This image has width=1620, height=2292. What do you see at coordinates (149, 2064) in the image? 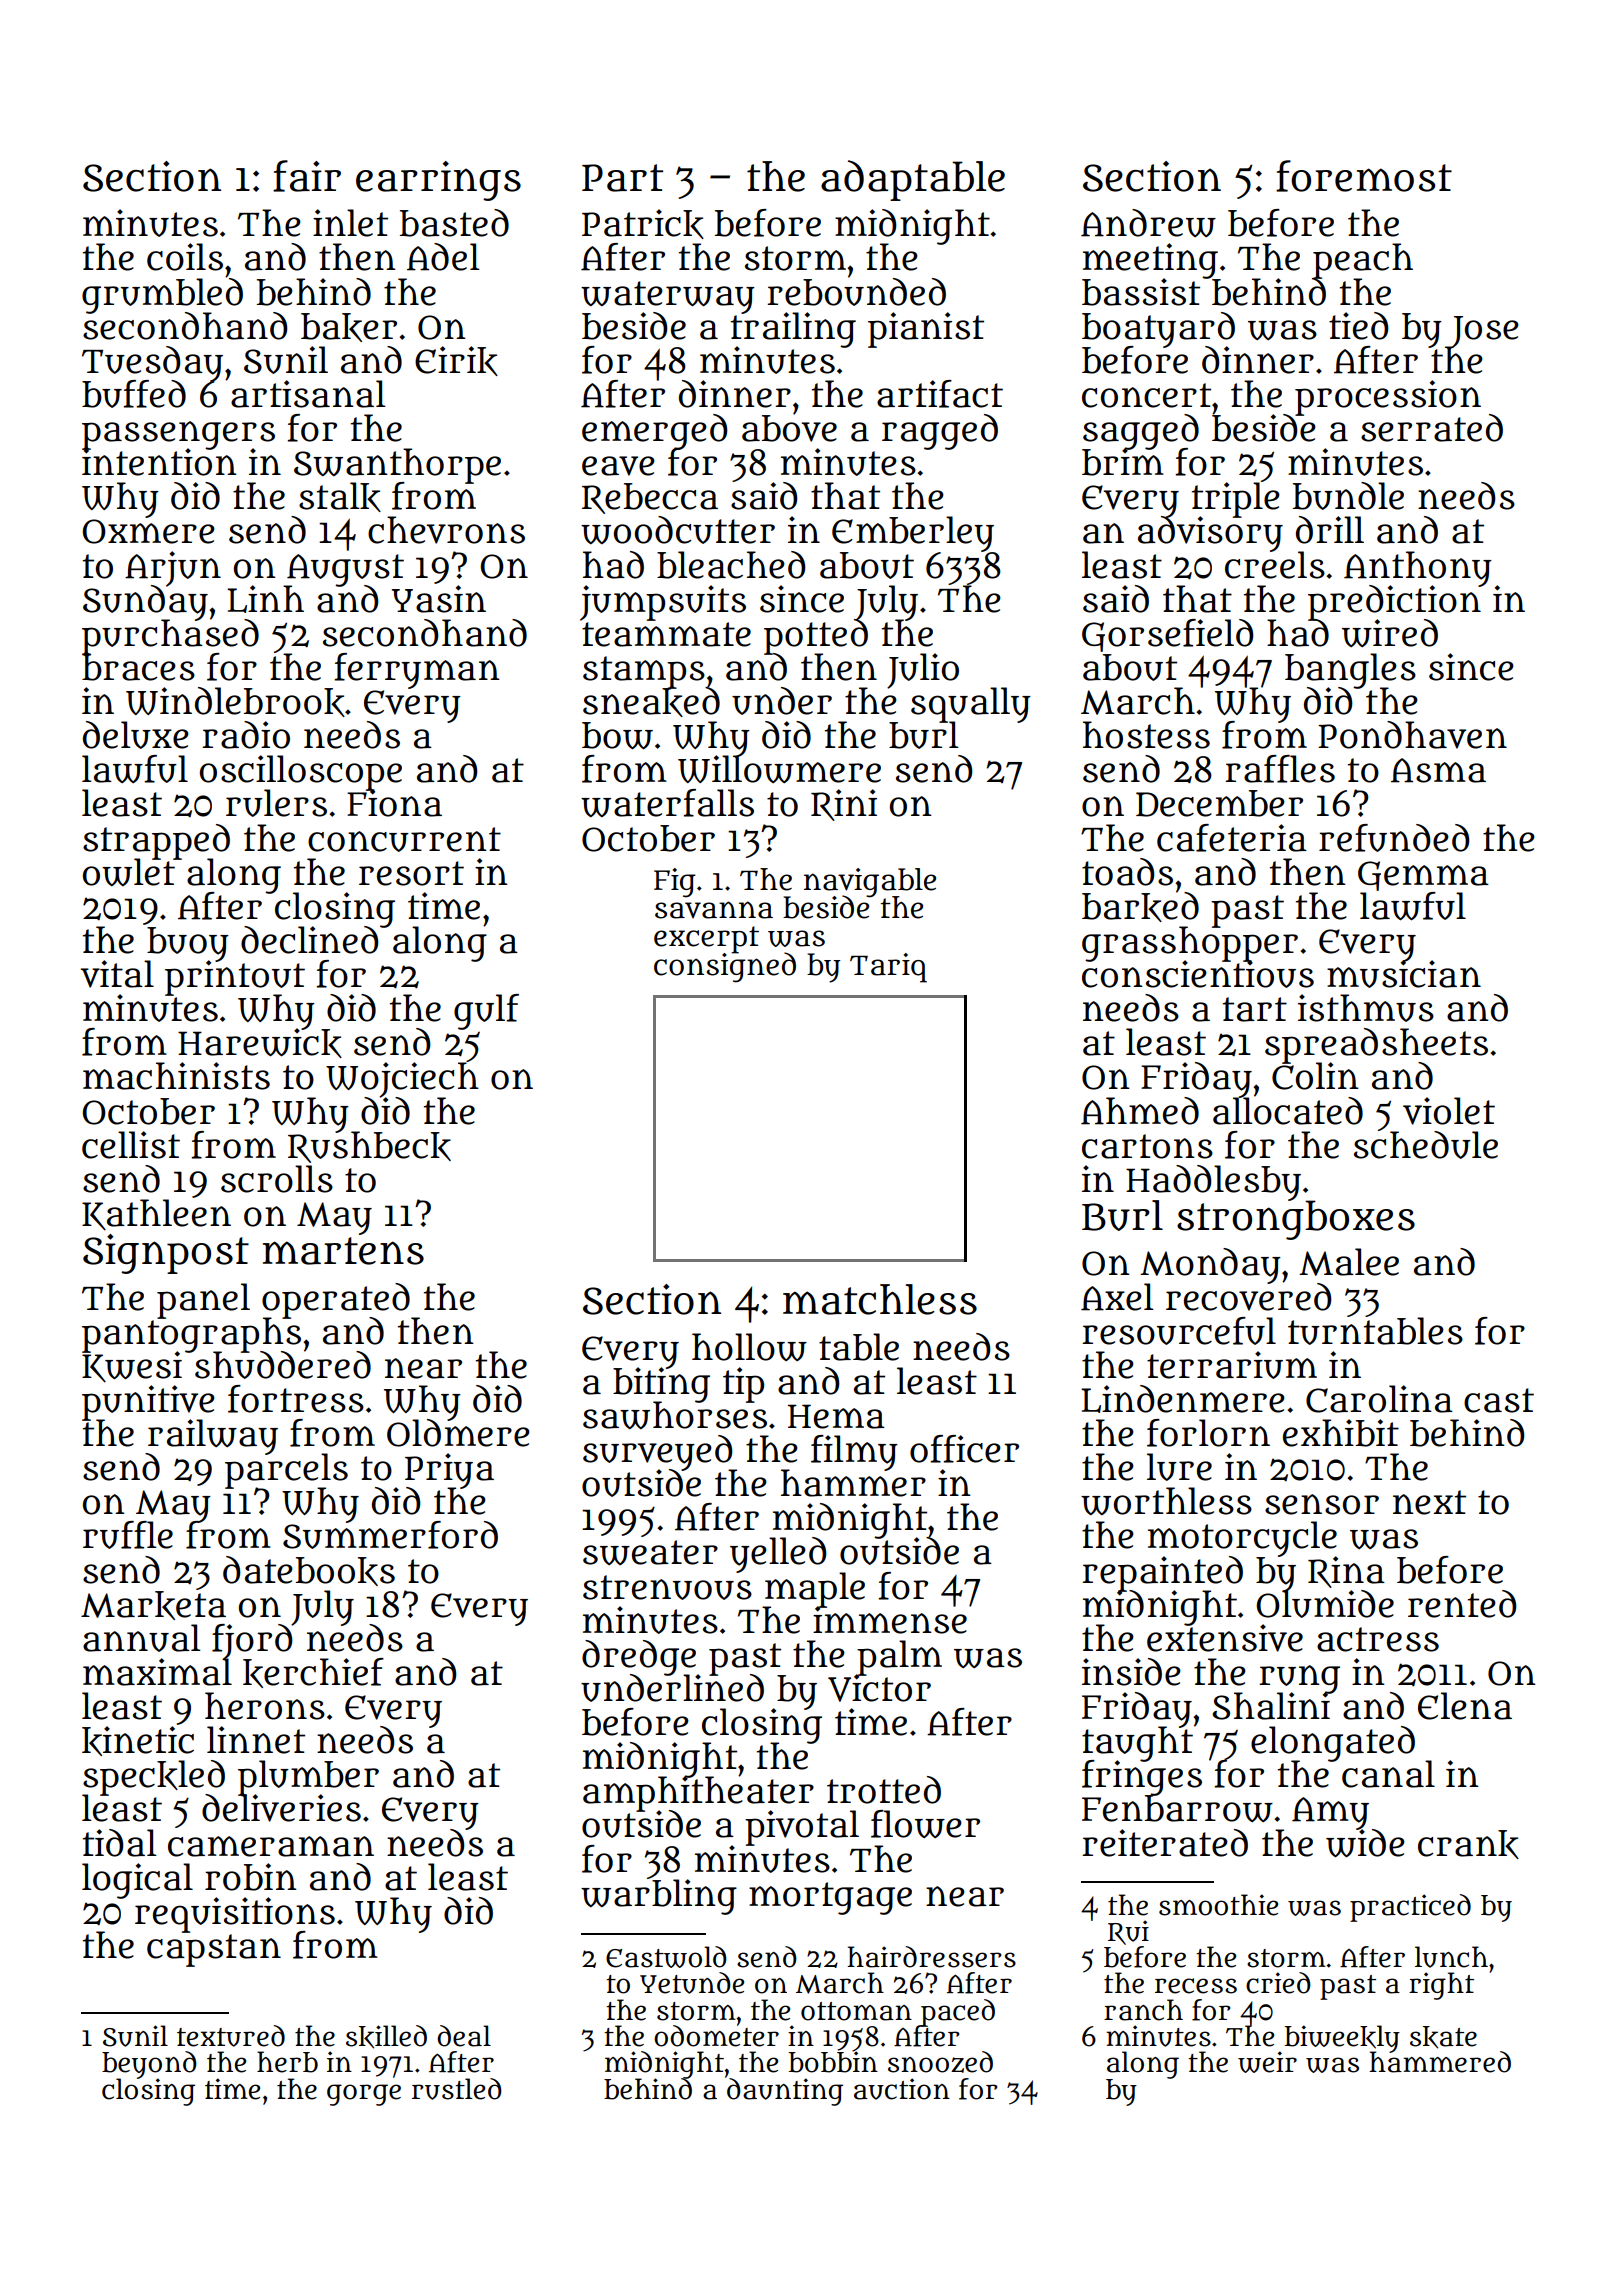
I see `beyond` at bounding box center [149, 2064].
